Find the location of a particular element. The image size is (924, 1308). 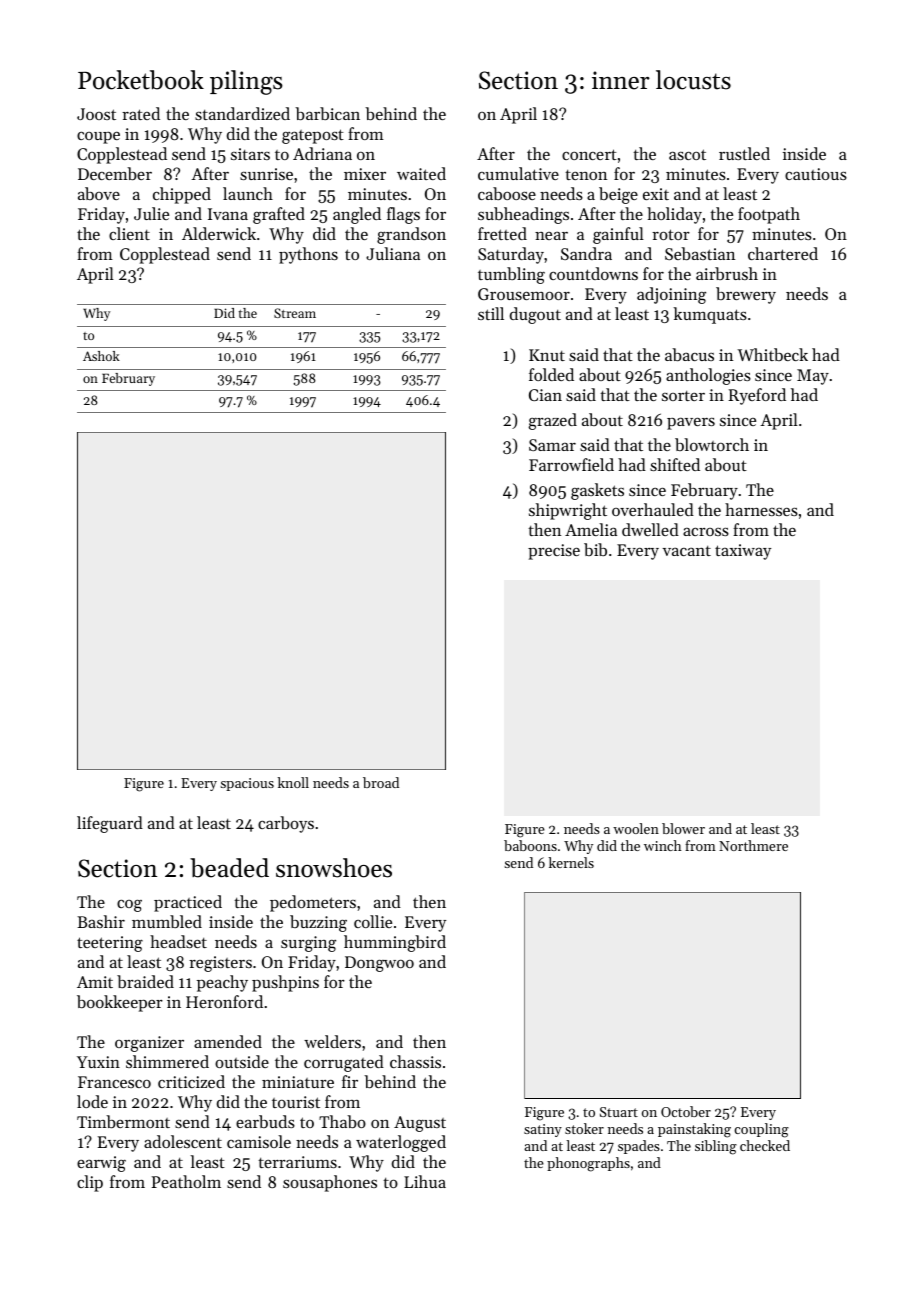

pilings is located at coordinates (246, 82).
